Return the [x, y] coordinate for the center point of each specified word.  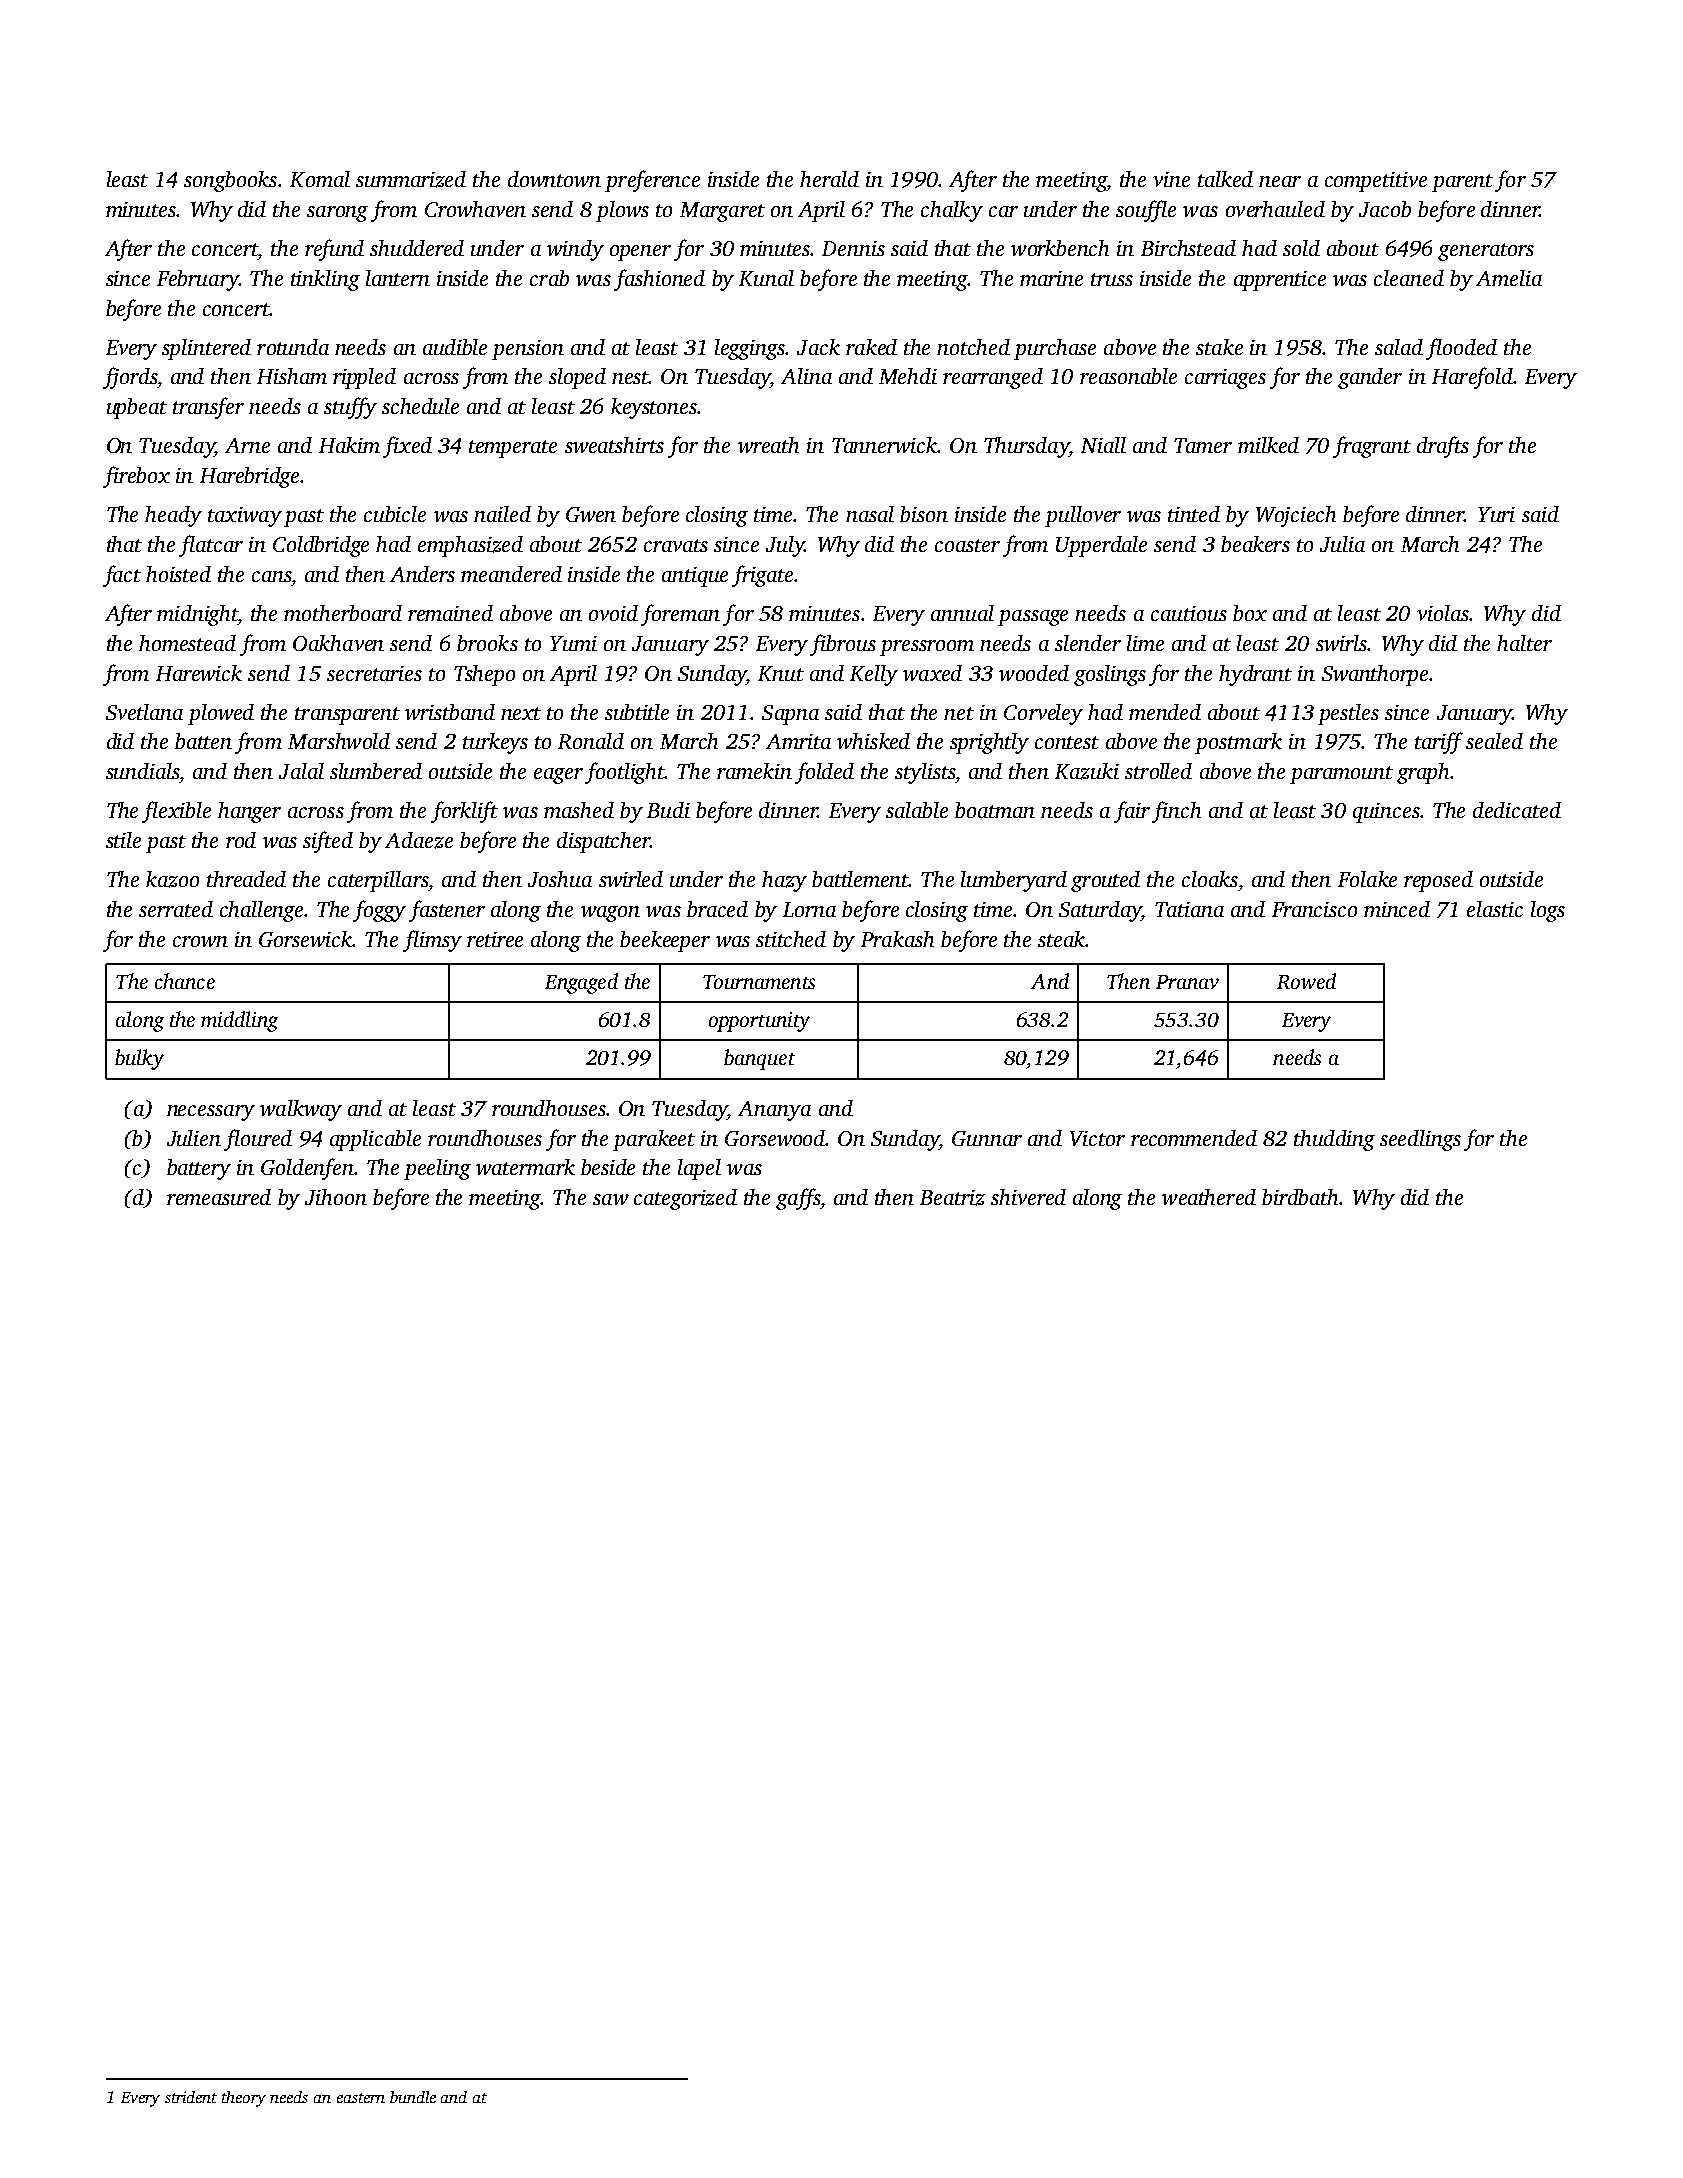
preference [652, 181]
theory [244, 2099]
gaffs [798, 1199]
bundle [413, 2097]
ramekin [754, 771]
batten [203, 741]
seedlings [1420, 1140]
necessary [211, 1113]
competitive [1376, 182]
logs [1548, 911]
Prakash [897, 939]
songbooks [230, 181]
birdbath [1300, 1197]
